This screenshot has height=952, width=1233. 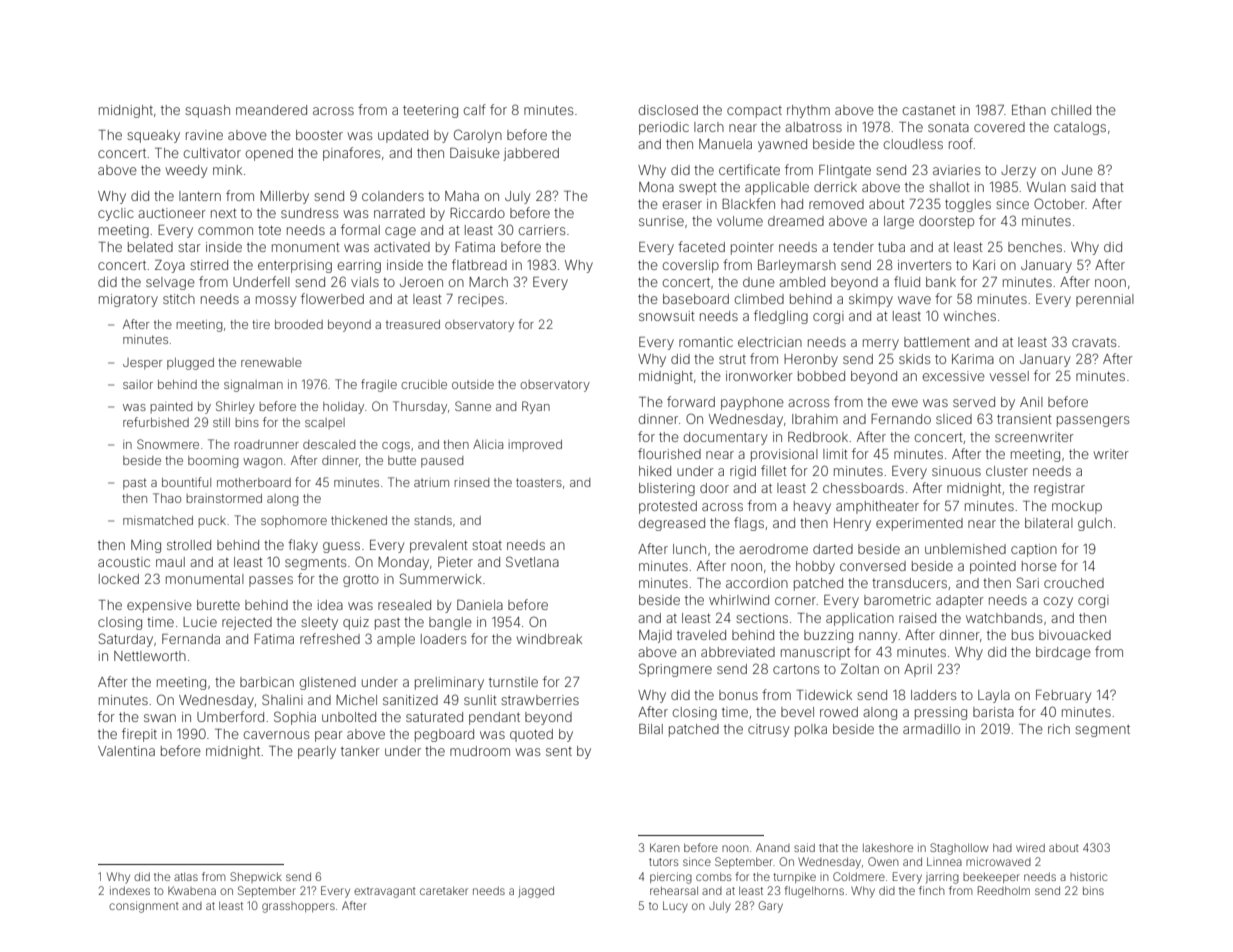 I want to click on passengers, so click(x=1093, y=421).
